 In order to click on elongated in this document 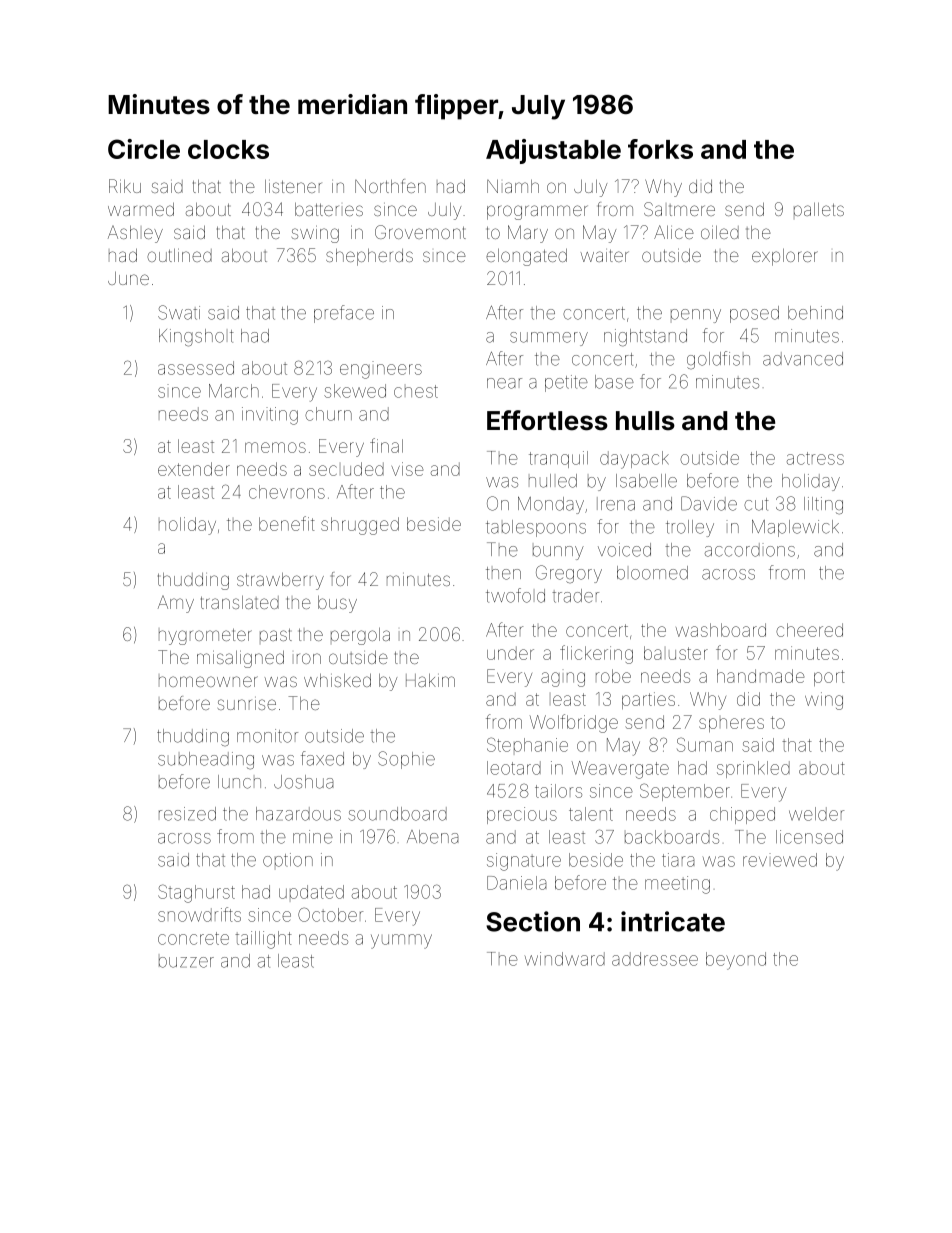, I will do `click(526, 257)`.
